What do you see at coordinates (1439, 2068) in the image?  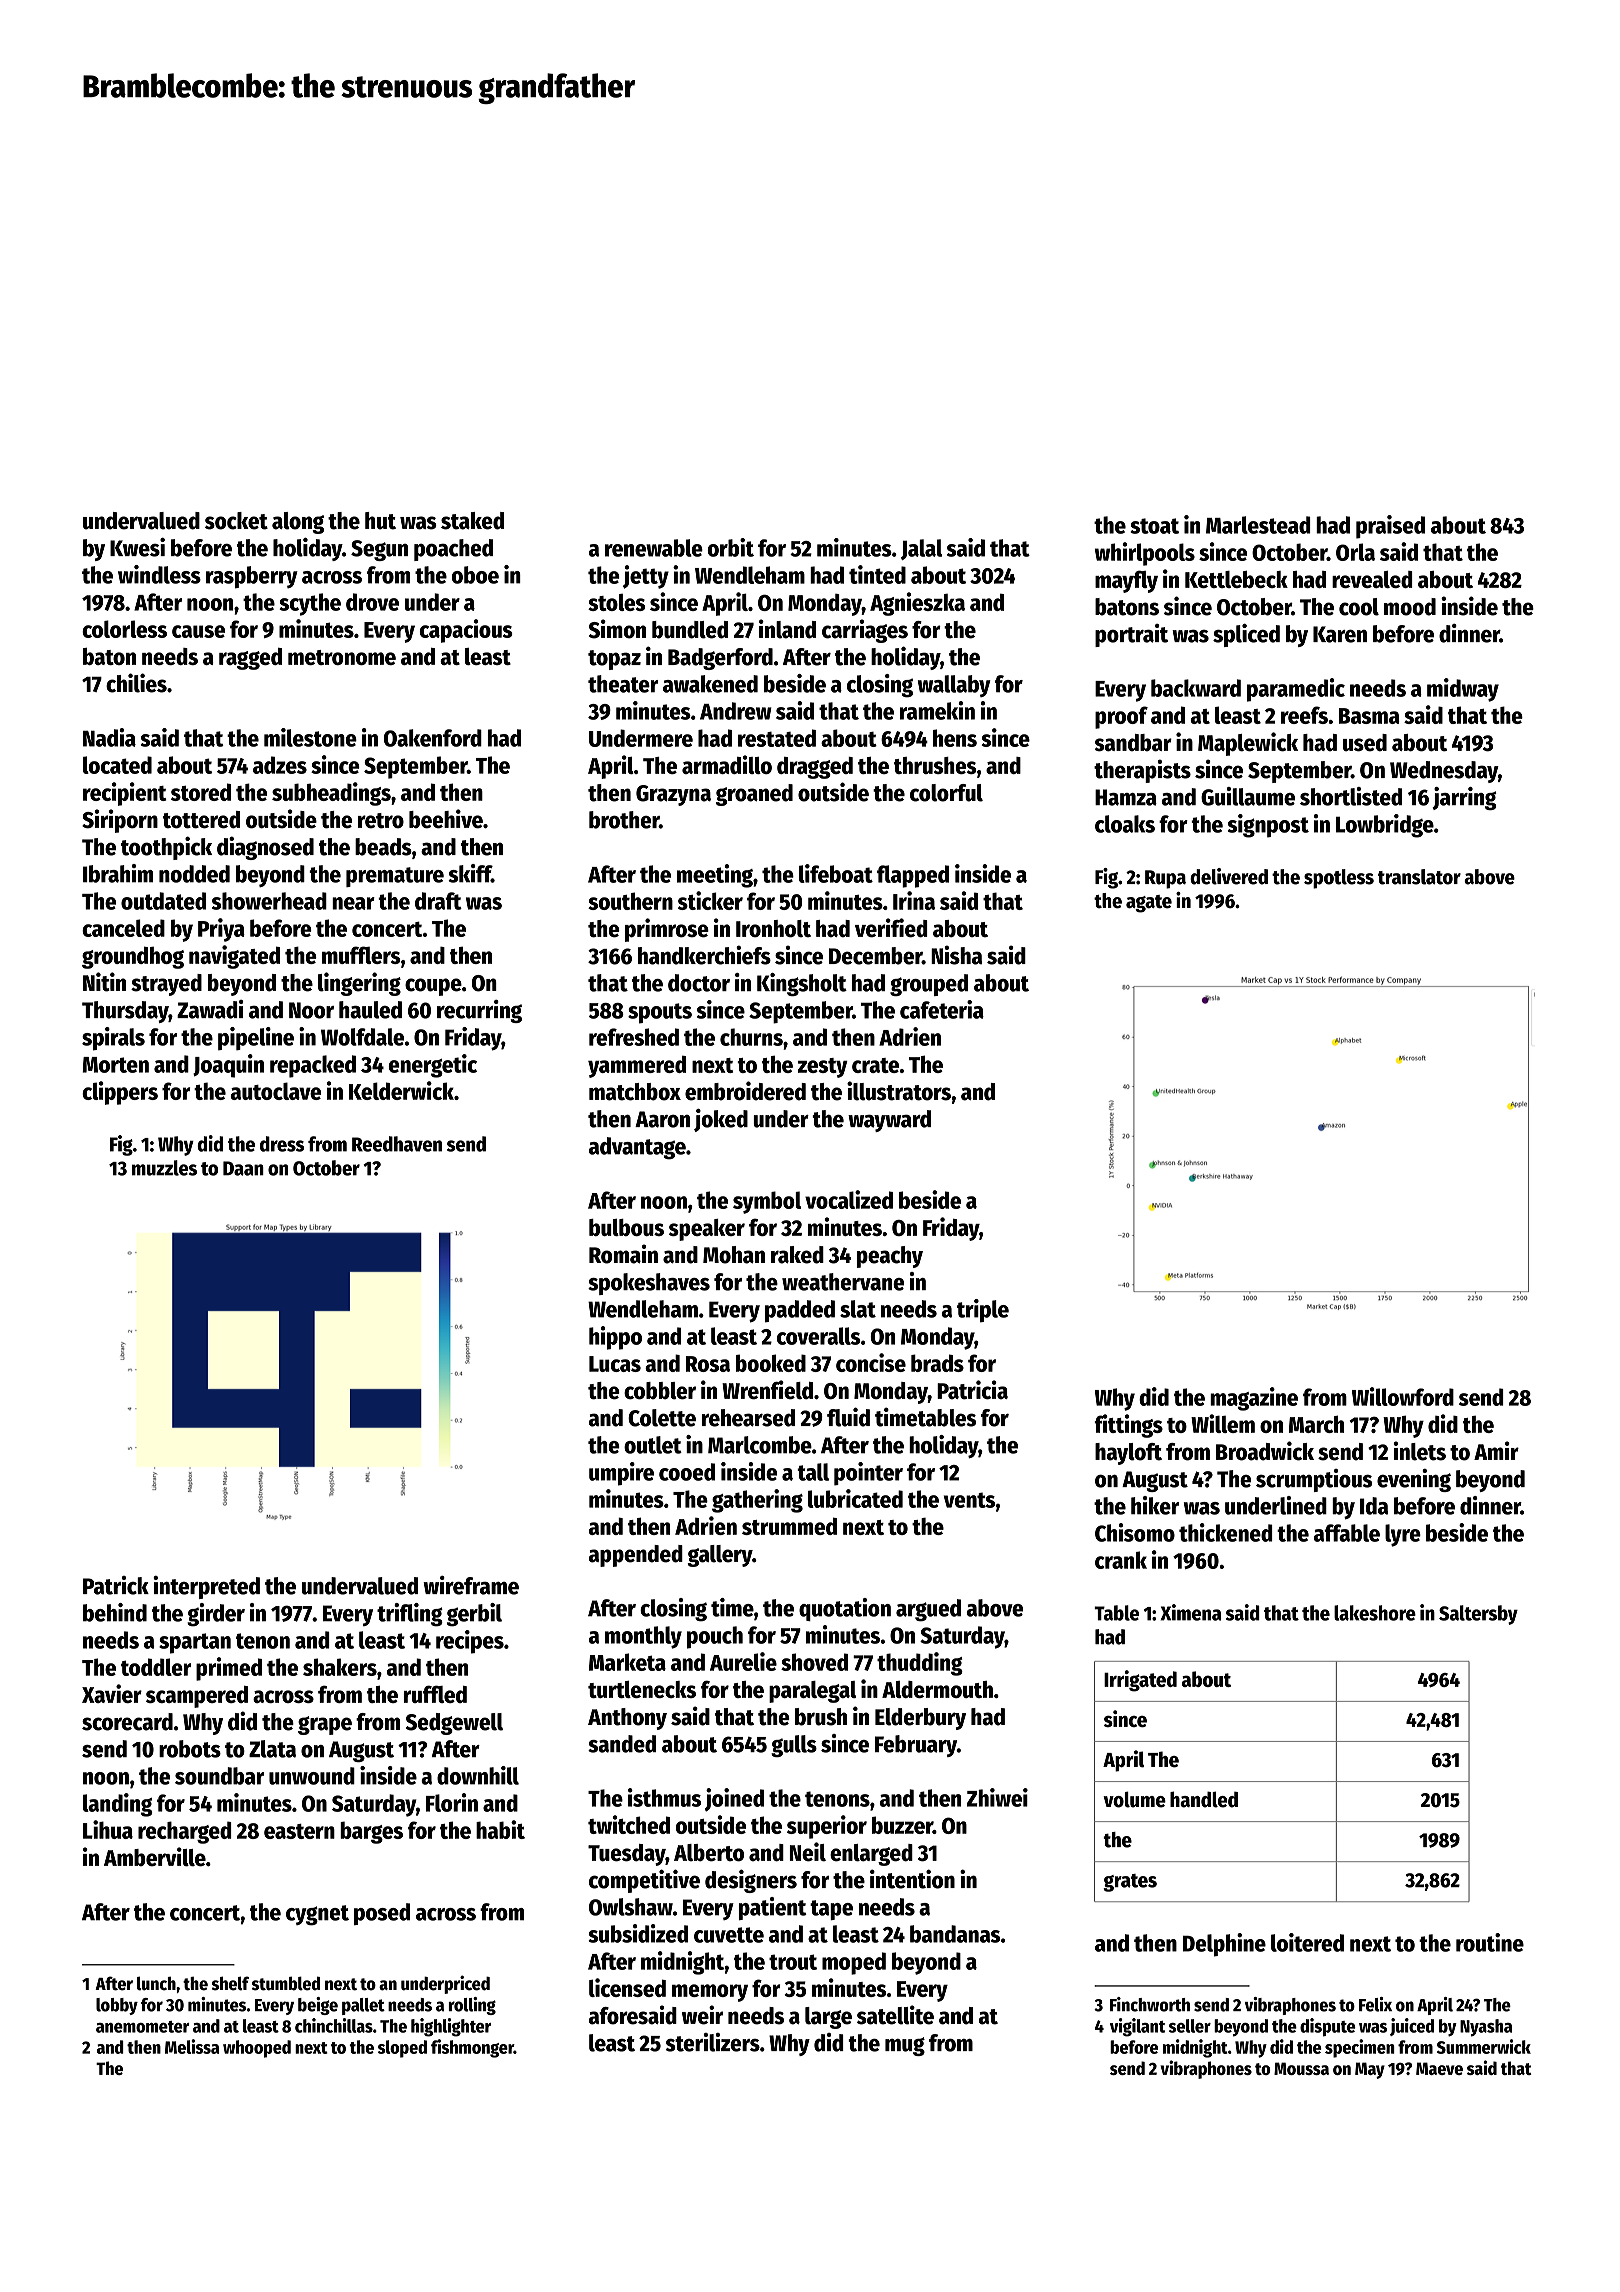 I see `Maeve` at bounding box center [1439, 2068].
